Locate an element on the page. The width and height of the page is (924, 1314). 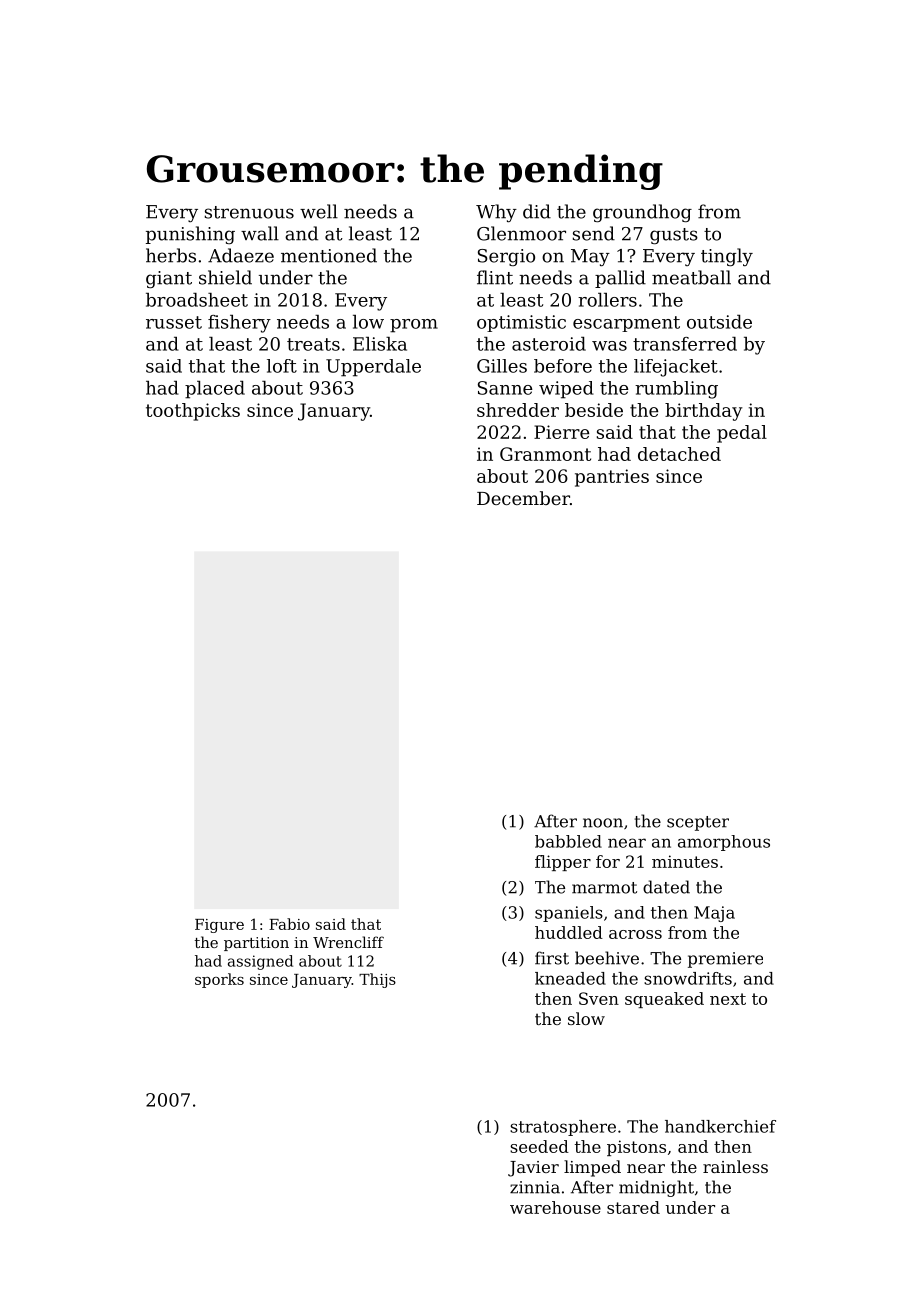
russet is located at coordinates (174, 322).
